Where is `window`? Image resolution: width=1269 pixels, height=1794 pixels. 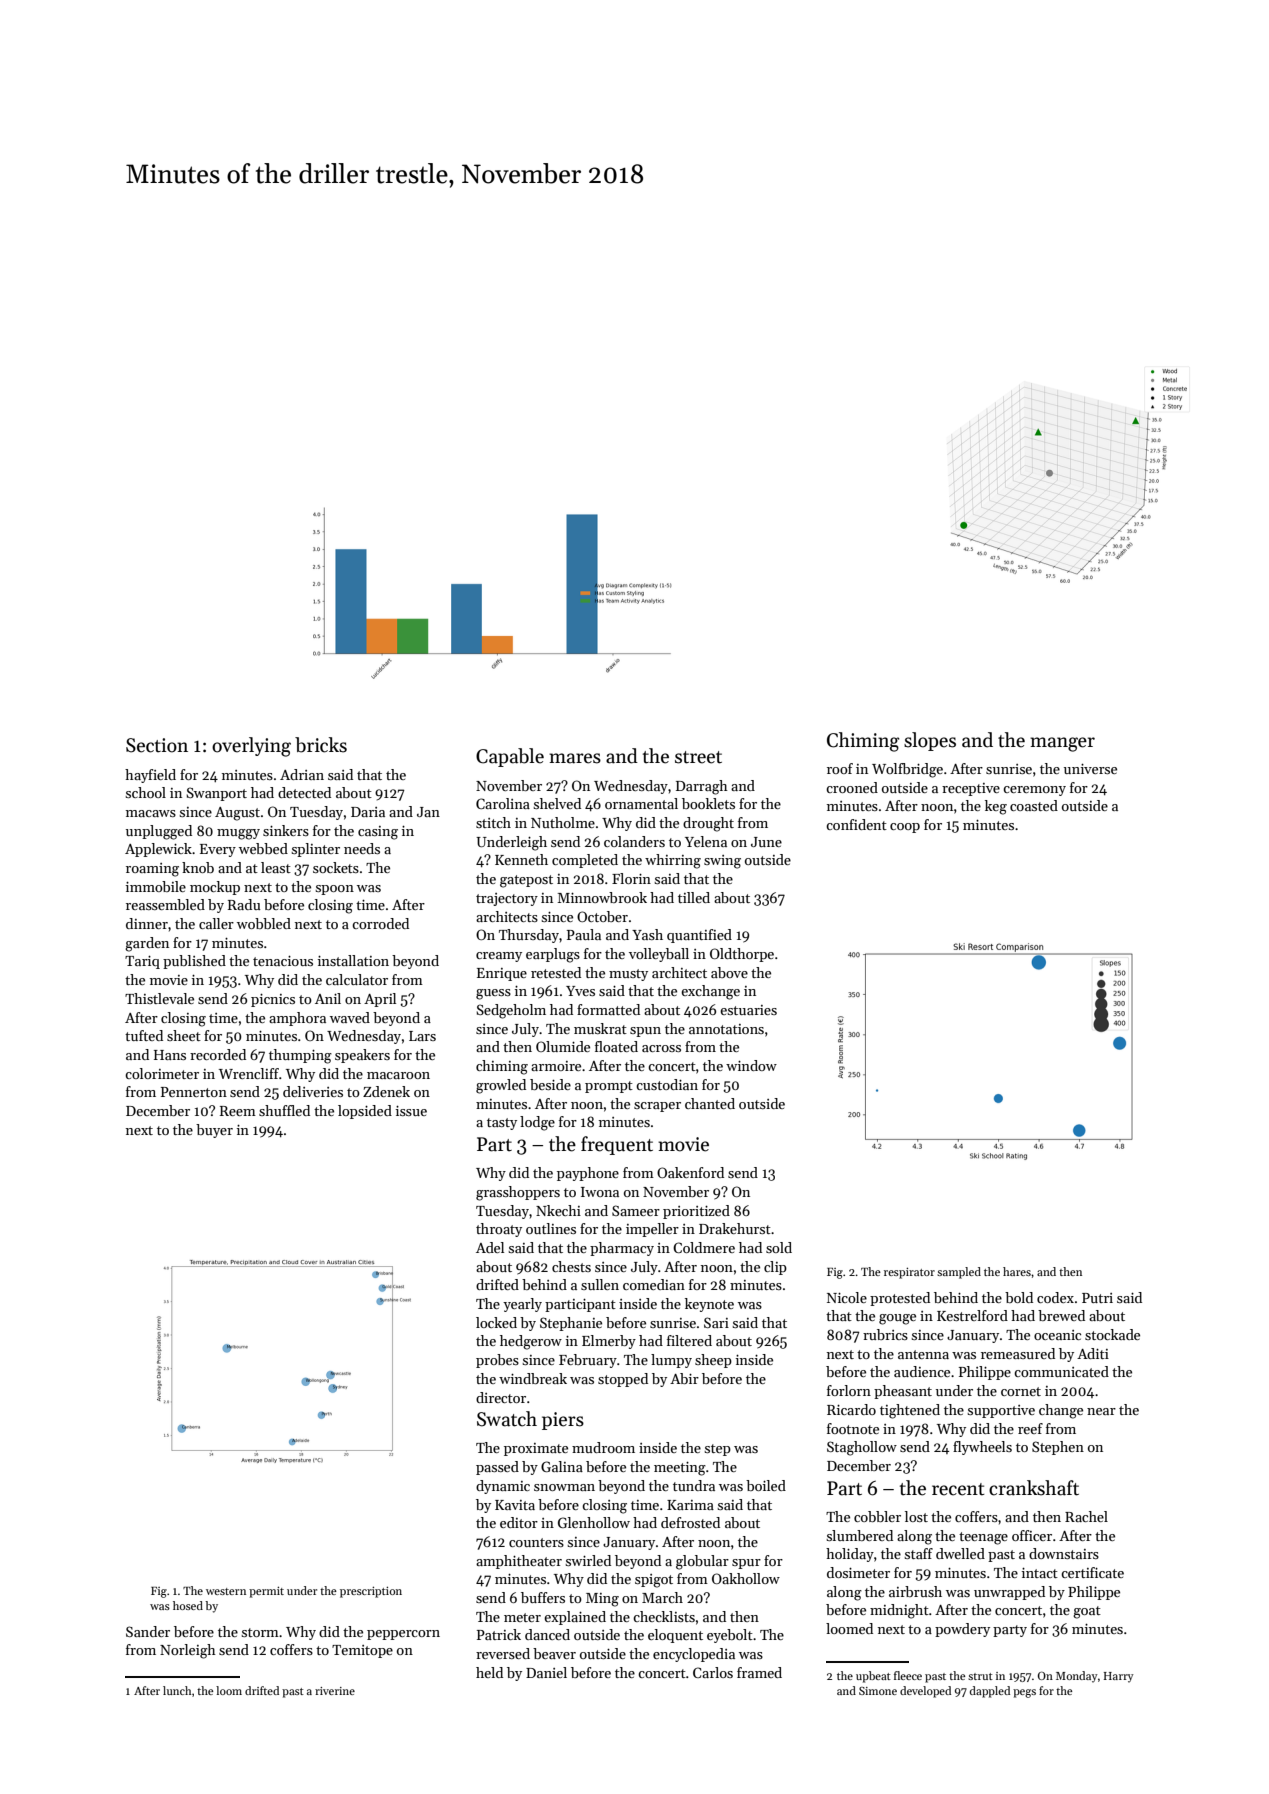
window is located at coordinates (751, 1065).
